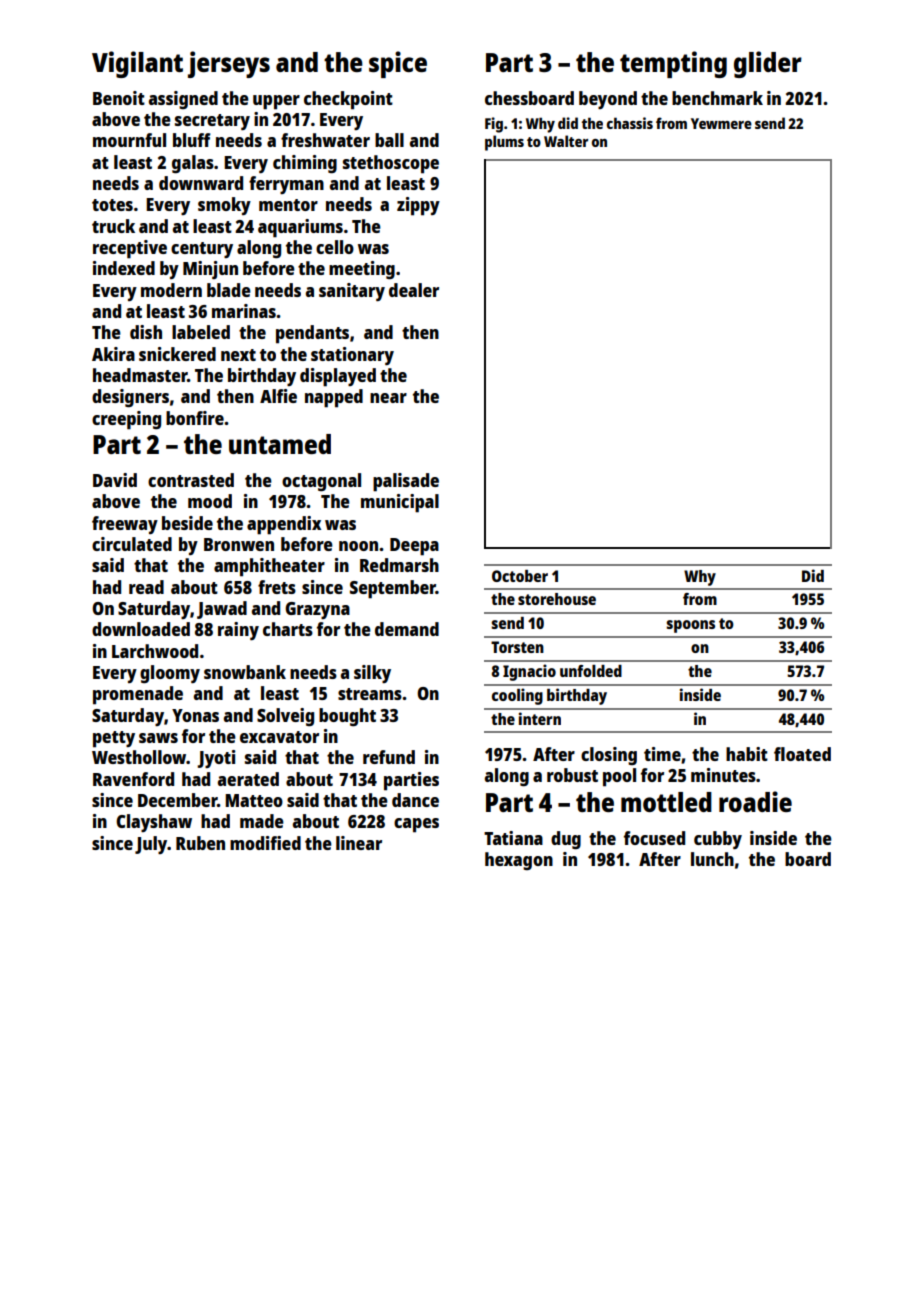 The width and height of the screenshot is (924, 1314). What do you see at coordinates (802, 754) in the screenshot?
I see `floated` at bounding box center [802, 754].
